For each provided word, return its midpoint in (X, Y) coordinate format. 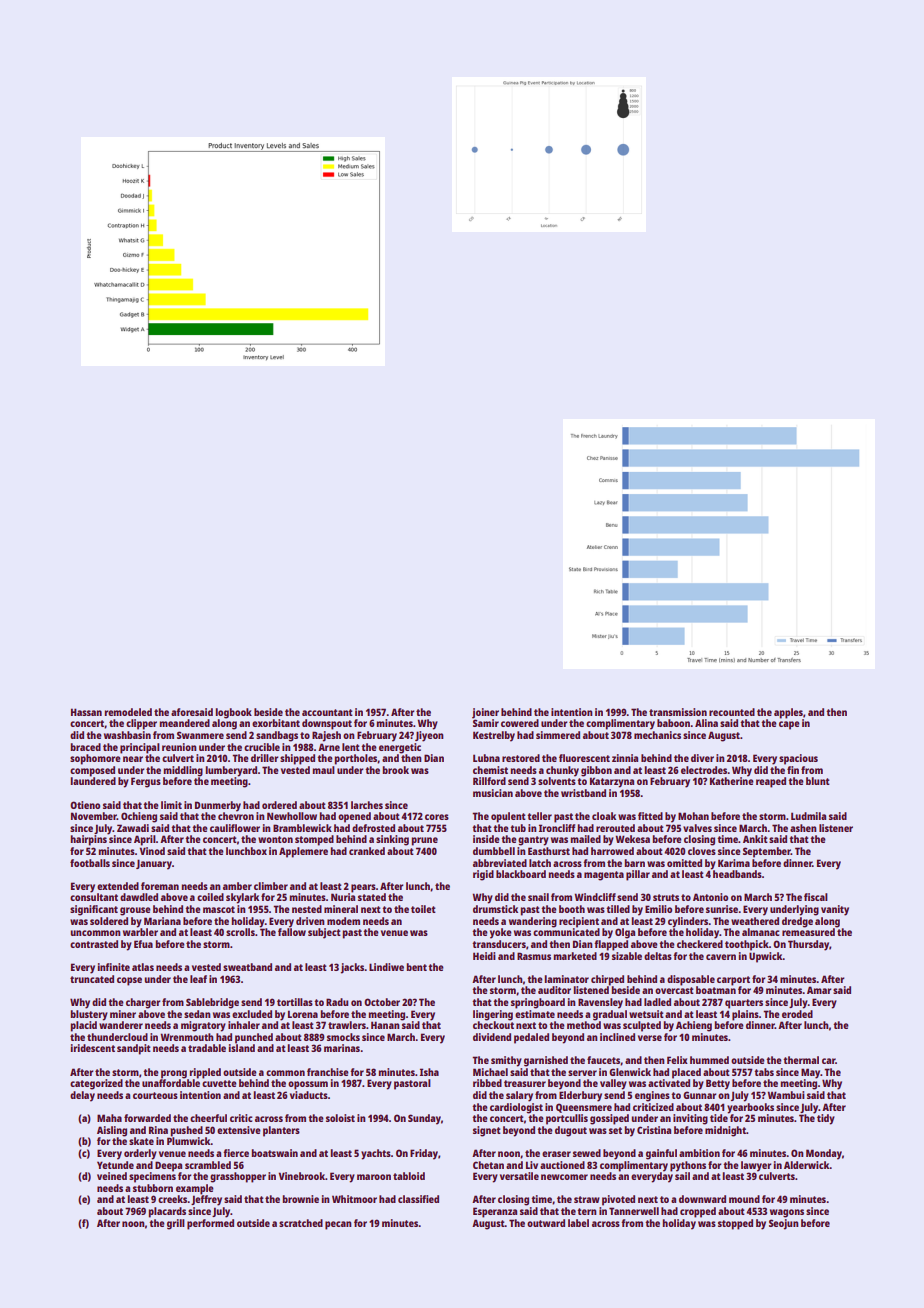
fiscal (816, 897)
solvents (557, 781)
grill (176, 1224)
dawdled (139, 897)
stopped (735, 1224)
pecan (338, 1225)
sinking (392, 840)
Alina (706, 723)
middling (183, 771)
